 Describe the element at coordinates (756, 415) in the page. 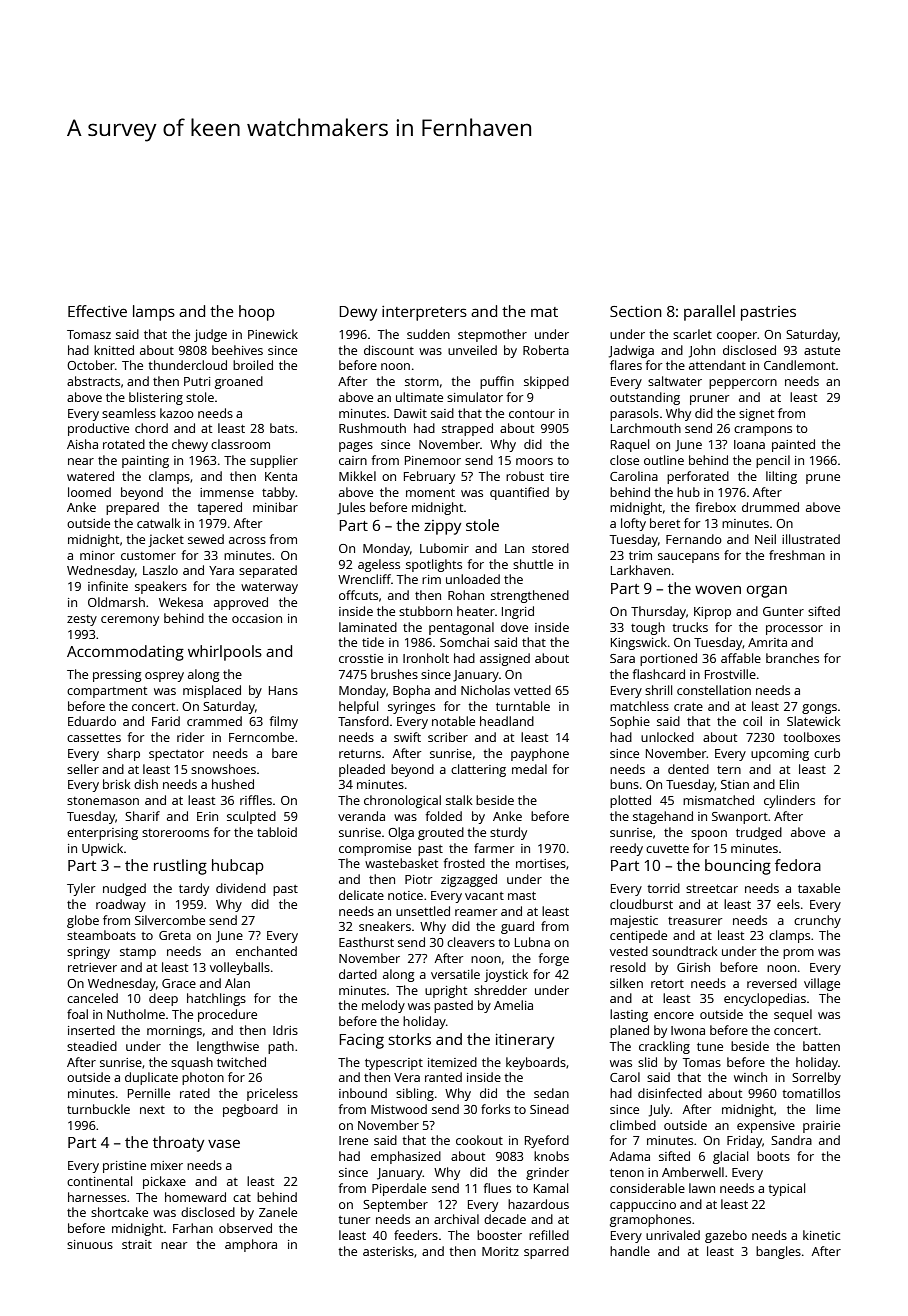

I see `signet` at that location.
